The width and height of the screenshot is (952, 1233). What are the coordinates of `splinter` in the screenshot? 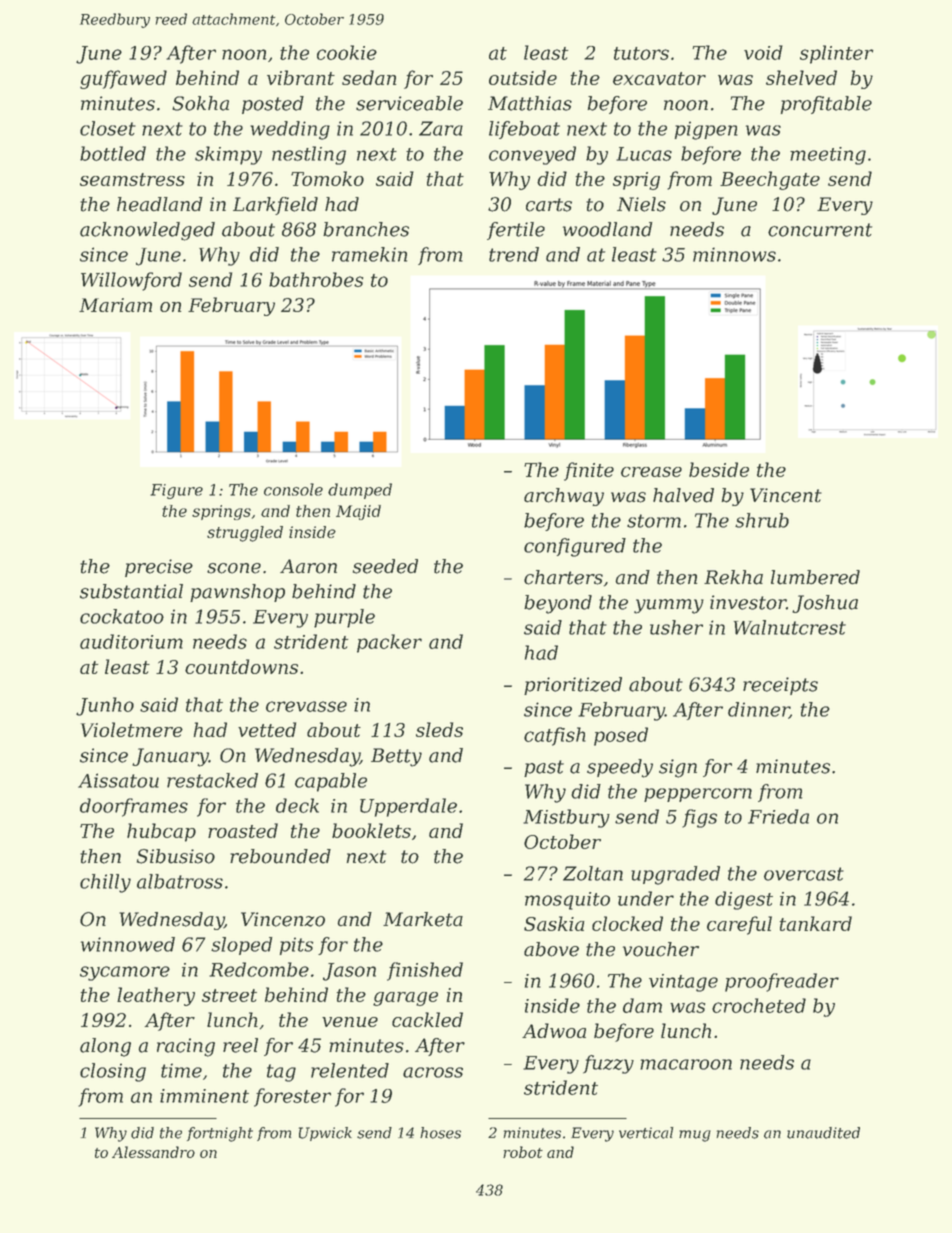 It's located at (836, 54).
